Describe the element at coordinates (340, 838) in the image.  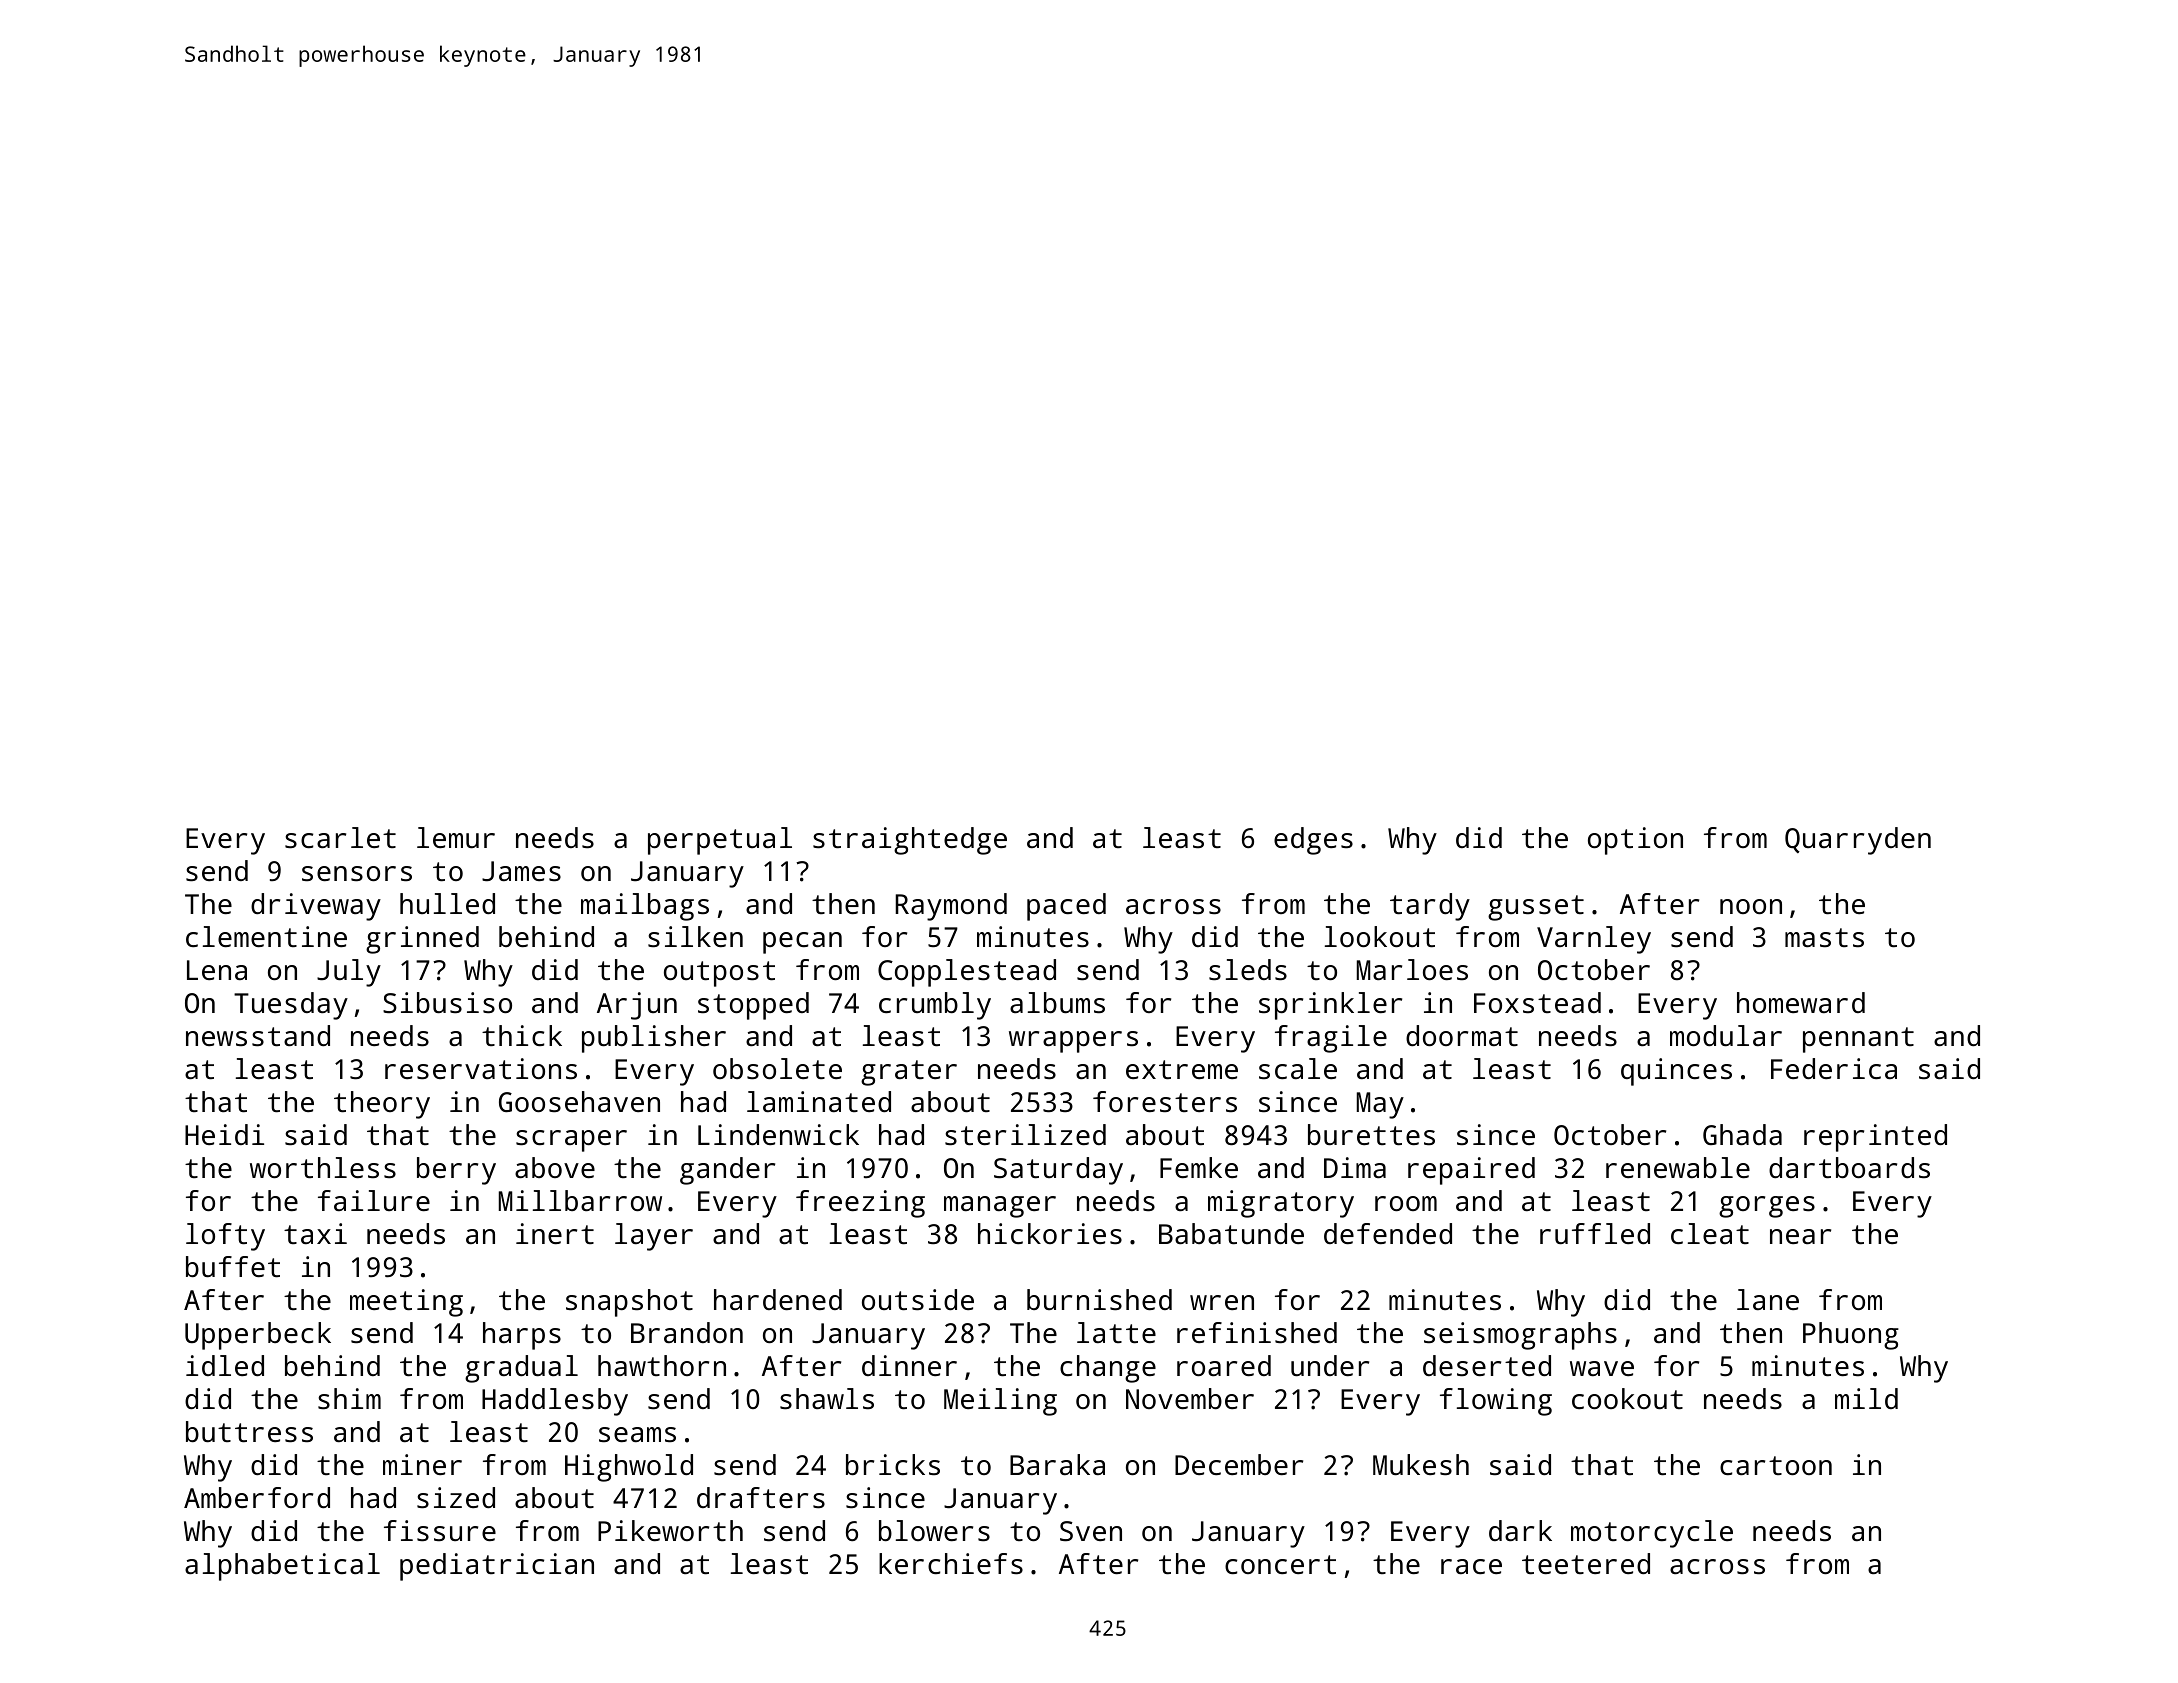
I see `scarlet` at that location.
